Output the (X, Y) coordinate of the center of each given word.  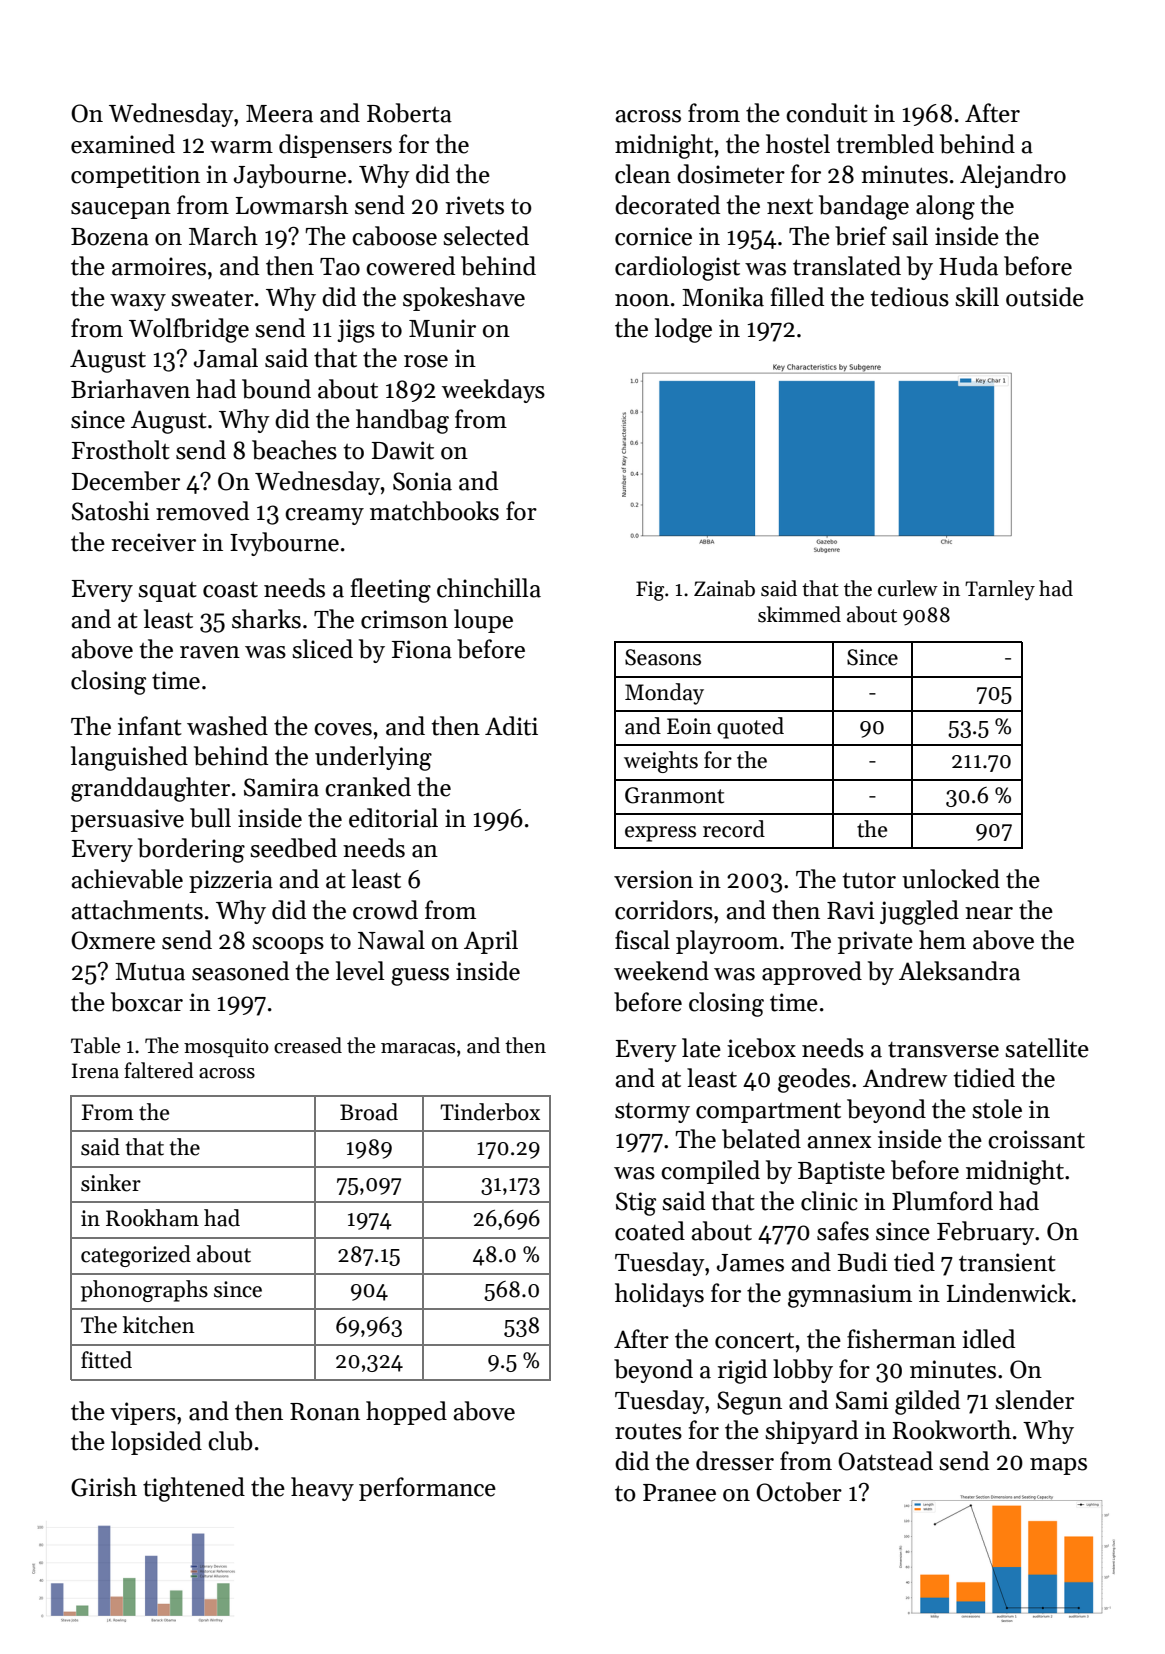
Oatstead (885, 1461)
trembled (885, 144)
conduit (827, 113)
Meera (279, 114)
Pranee (679, 1493)
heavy (322, 1489)
